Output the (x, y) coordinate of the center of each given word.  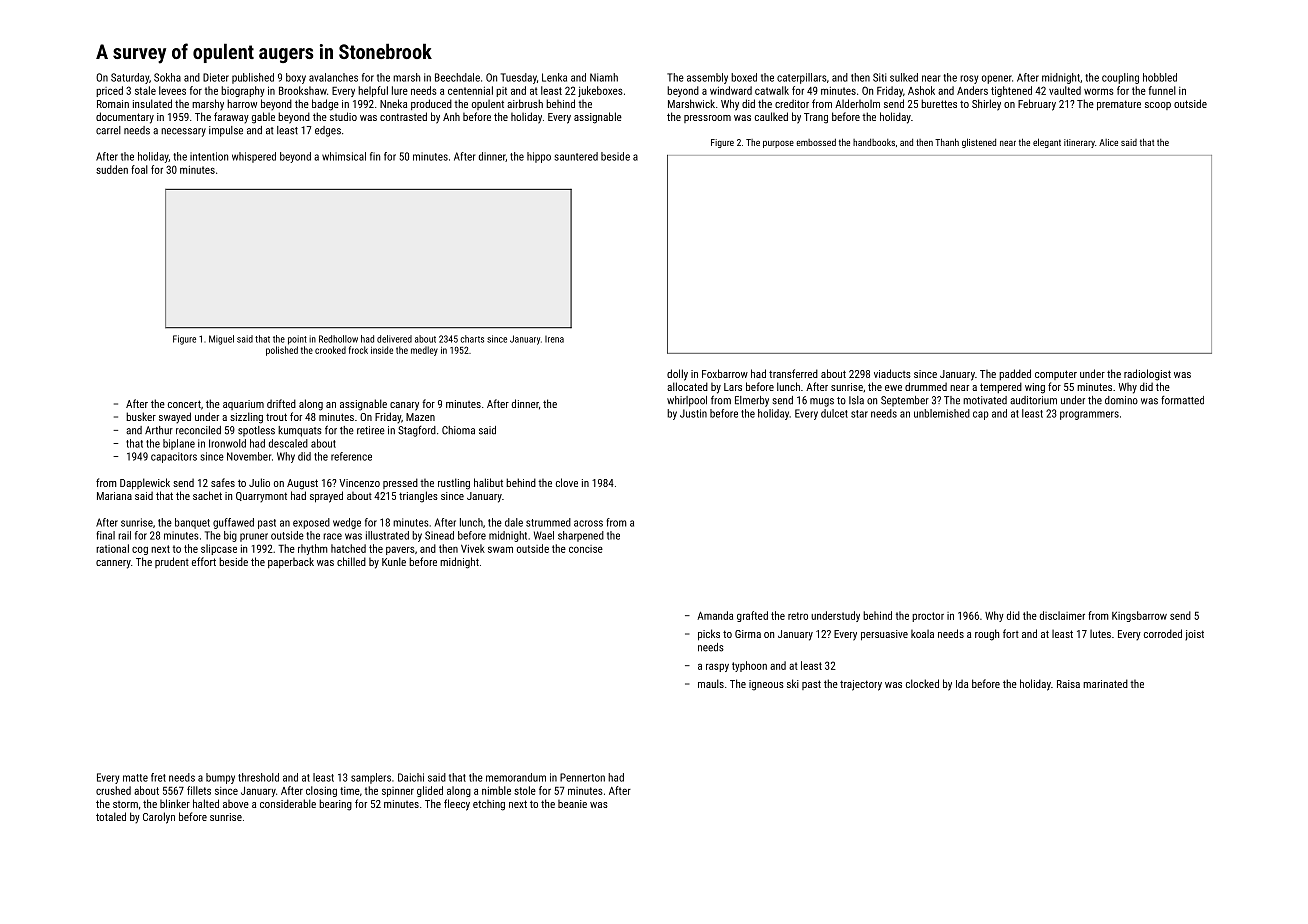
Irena (554, 339)
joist (1194, 635)
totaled (111, 816)
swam (500, 549)
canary (404, 406)
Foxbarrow (725, 373)
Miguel (221, 340)
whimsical (344, 156)
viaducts (892, 373)
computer (1056, 375)
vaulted (1065, 90)
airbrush (525, 103)
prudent (172, 562)
